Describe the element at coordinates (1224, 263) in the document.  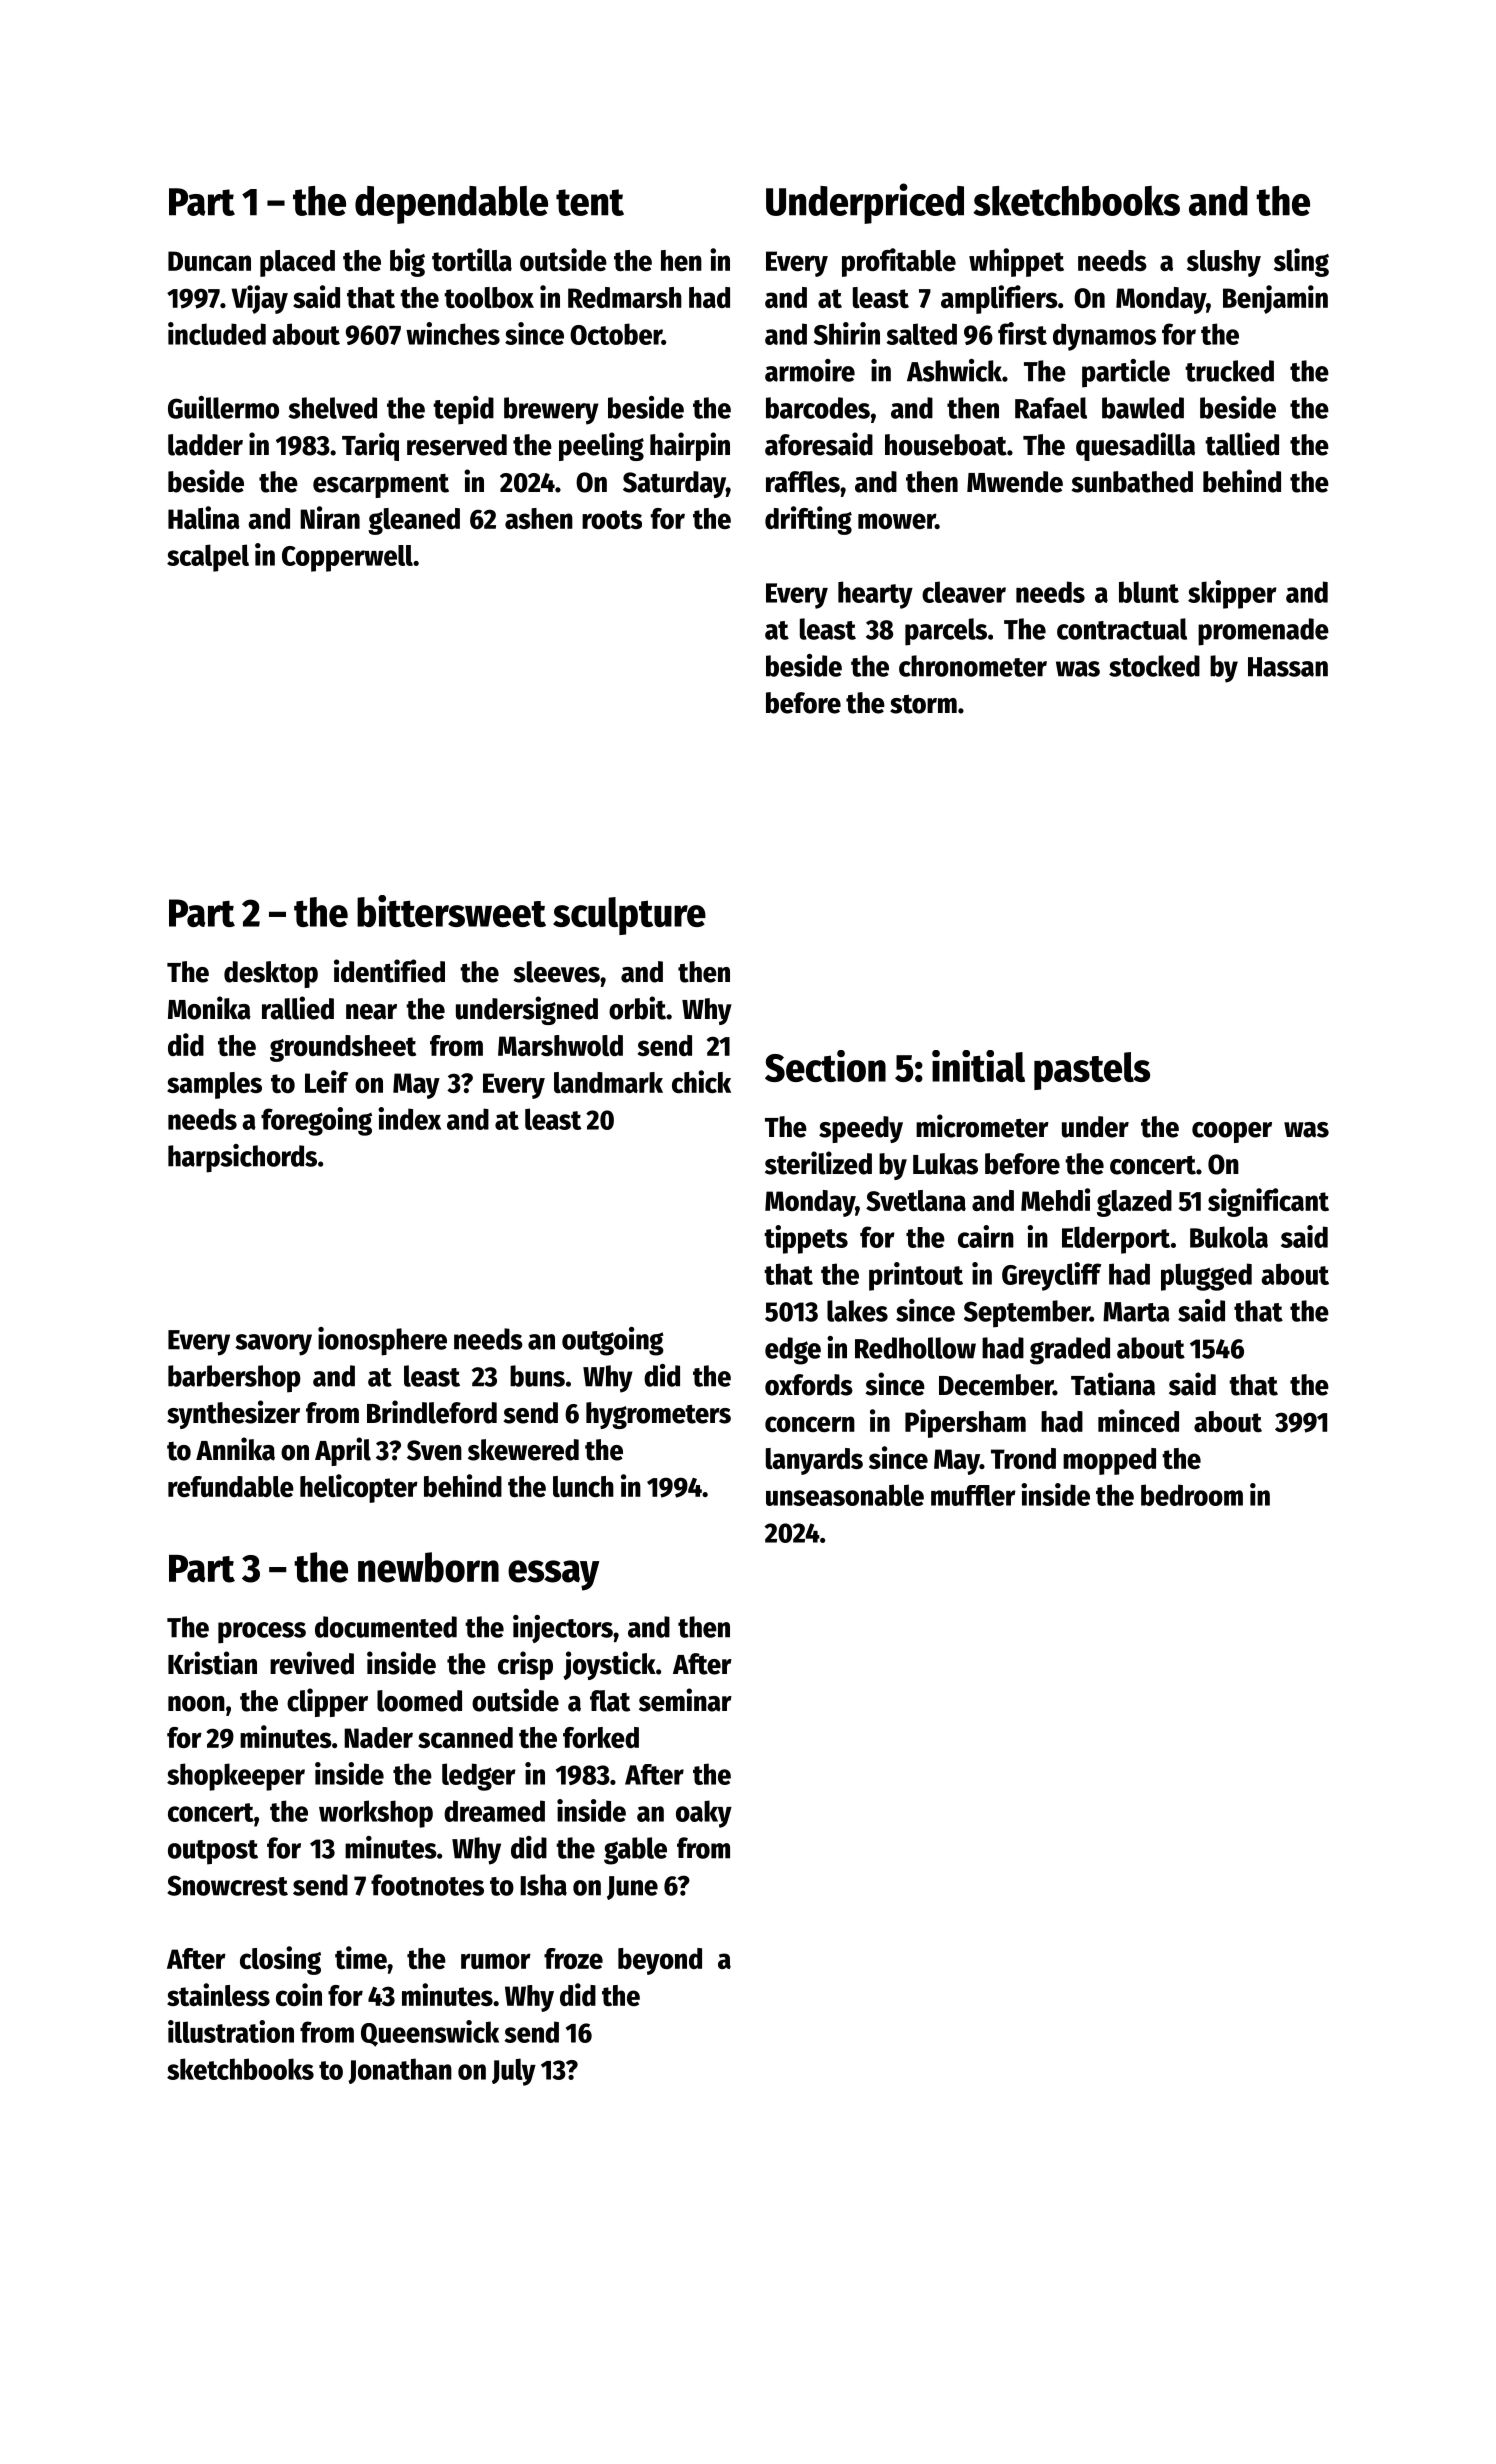
I see `slushy` at that location.
